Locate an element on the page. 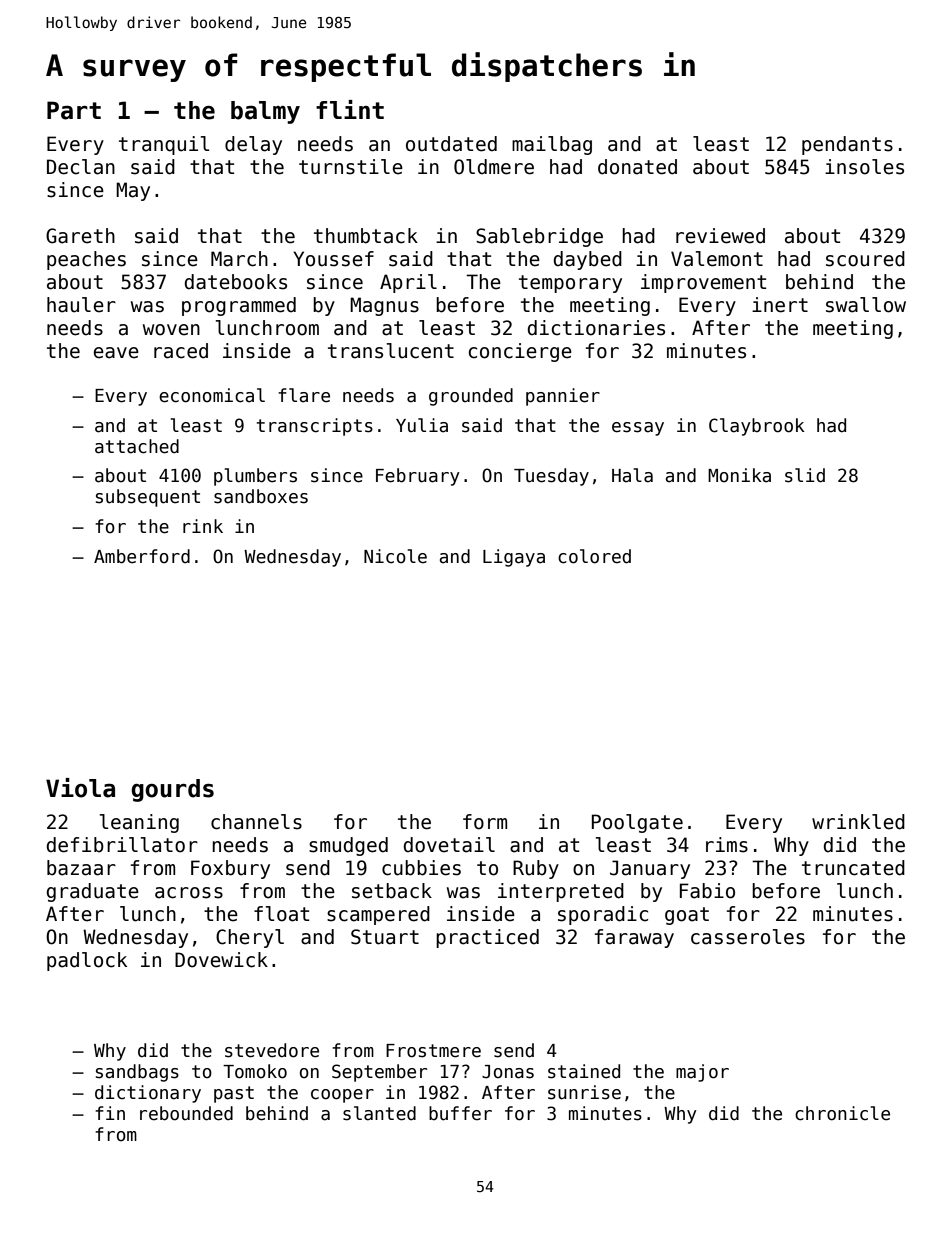  Gareth is located at coordinates (80, 236).
